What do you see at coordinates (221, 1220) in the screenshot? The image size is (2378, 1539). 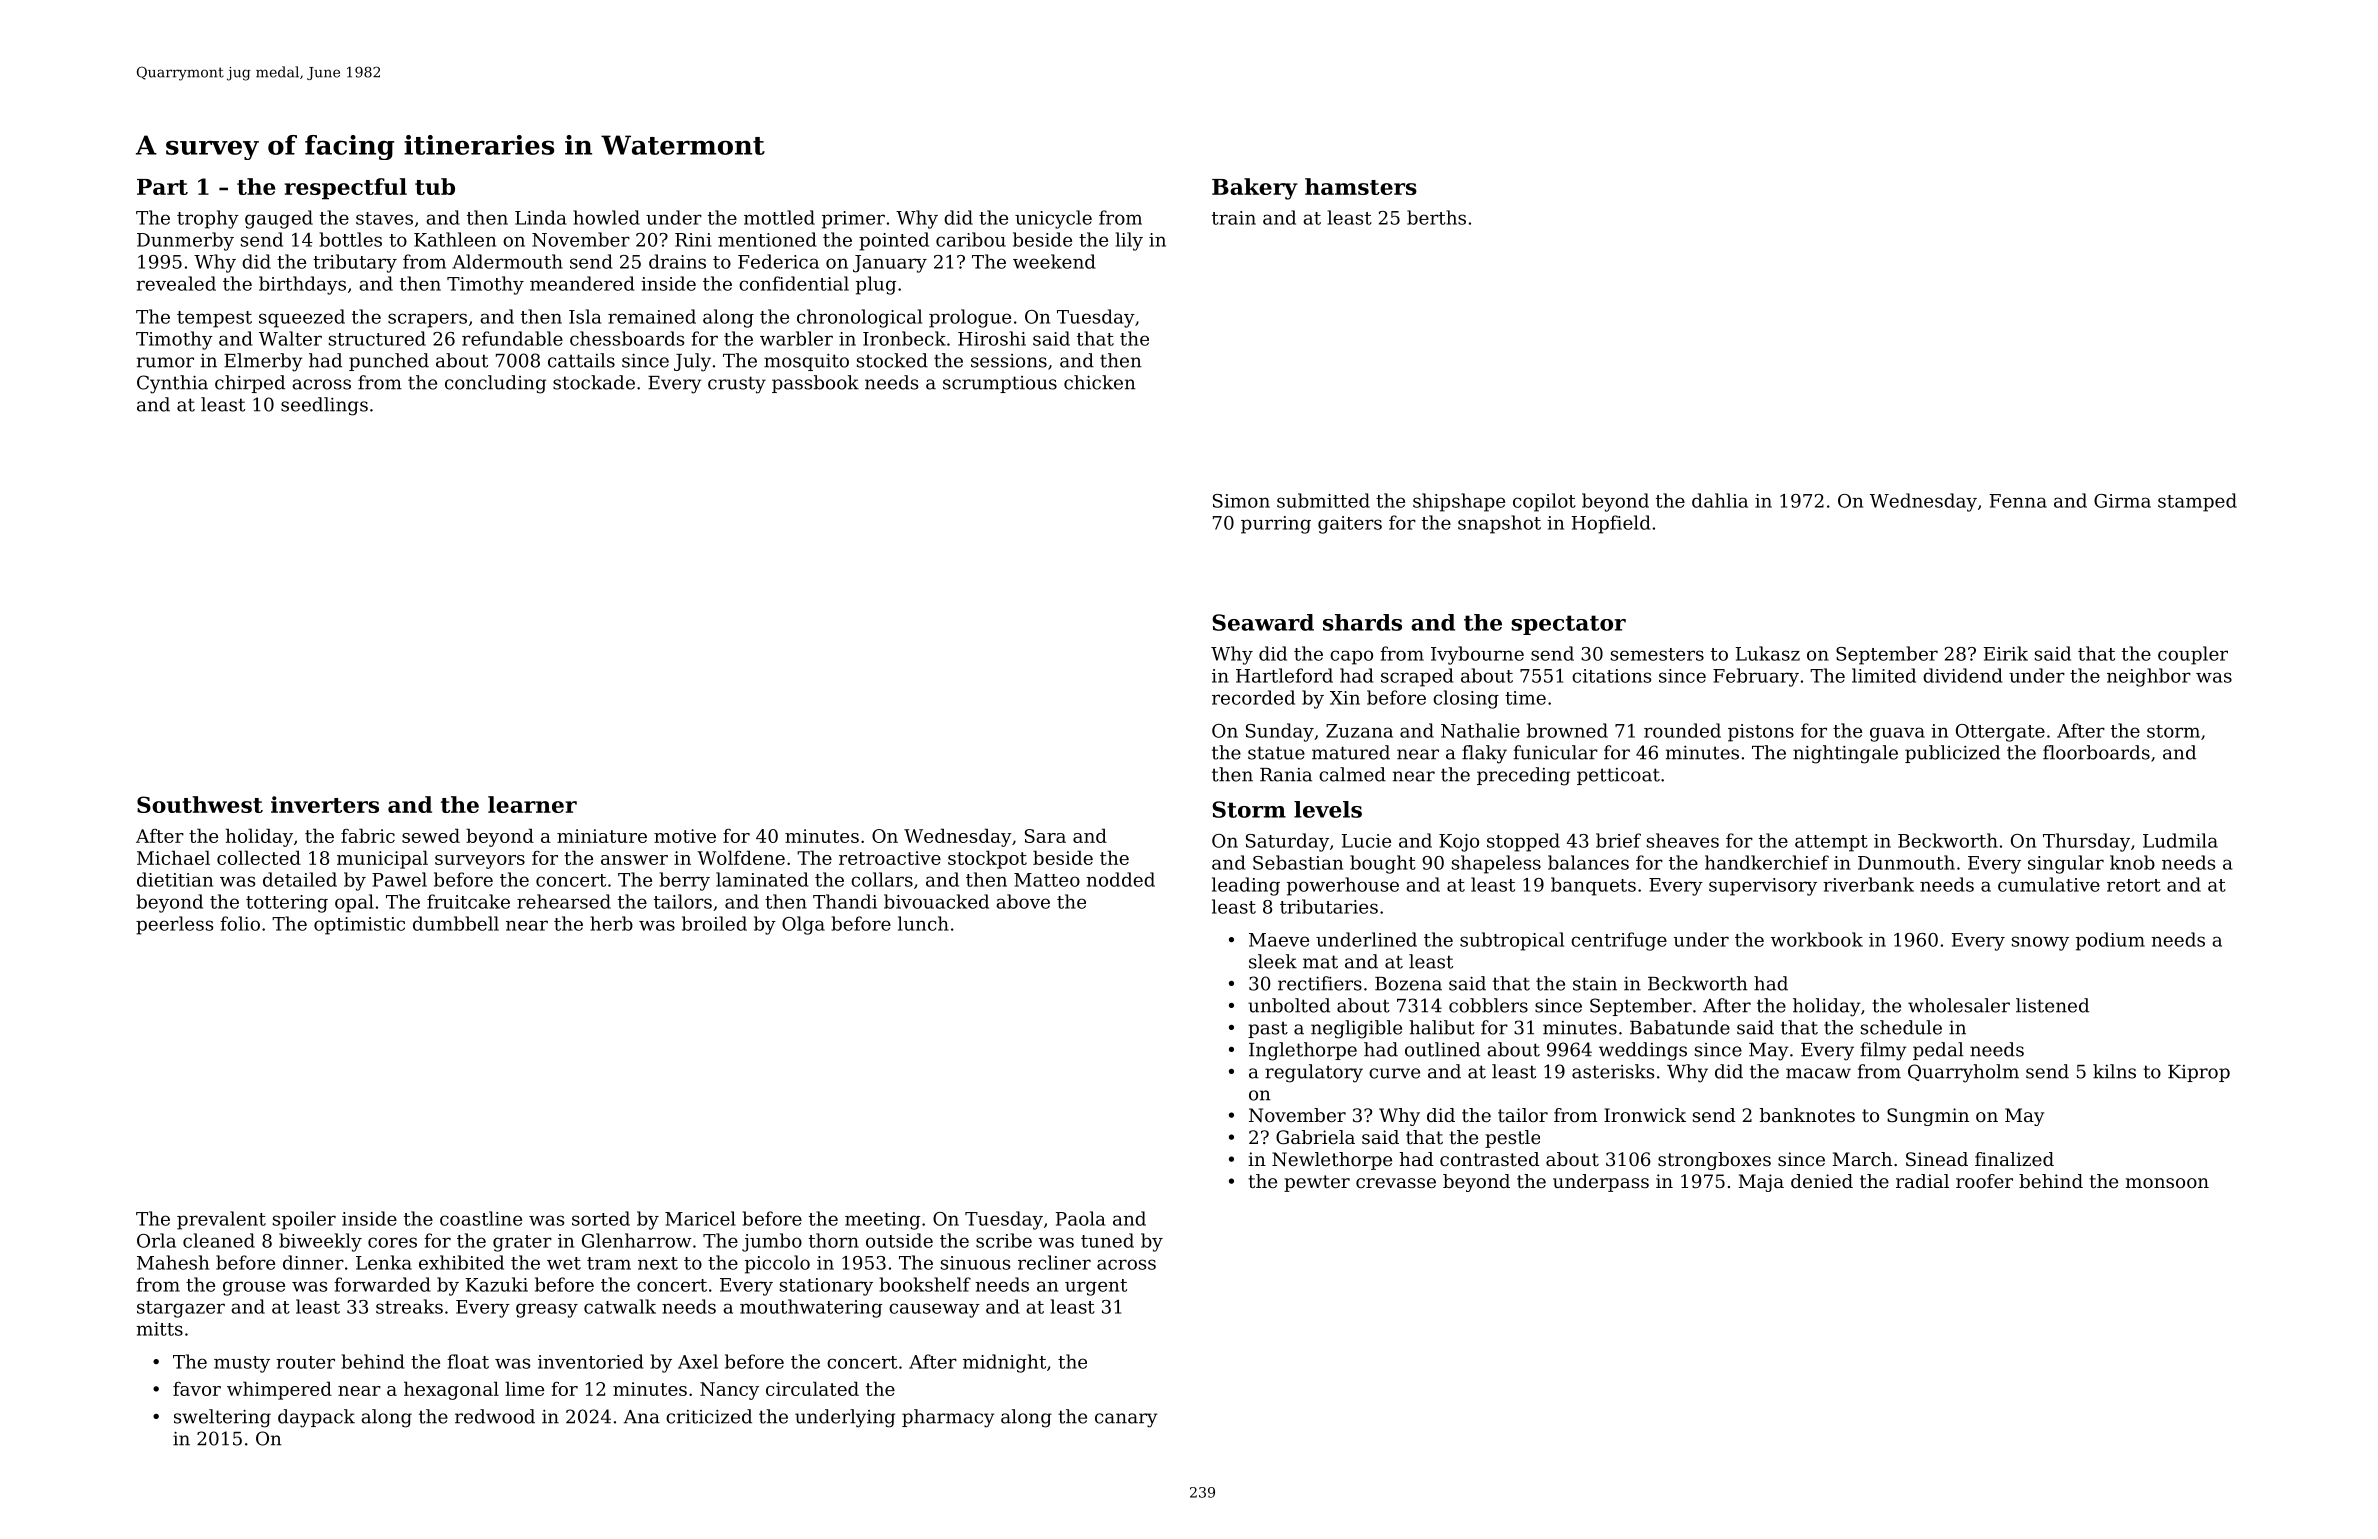 I see `prevalent` at bounding box center [221, 1220].
